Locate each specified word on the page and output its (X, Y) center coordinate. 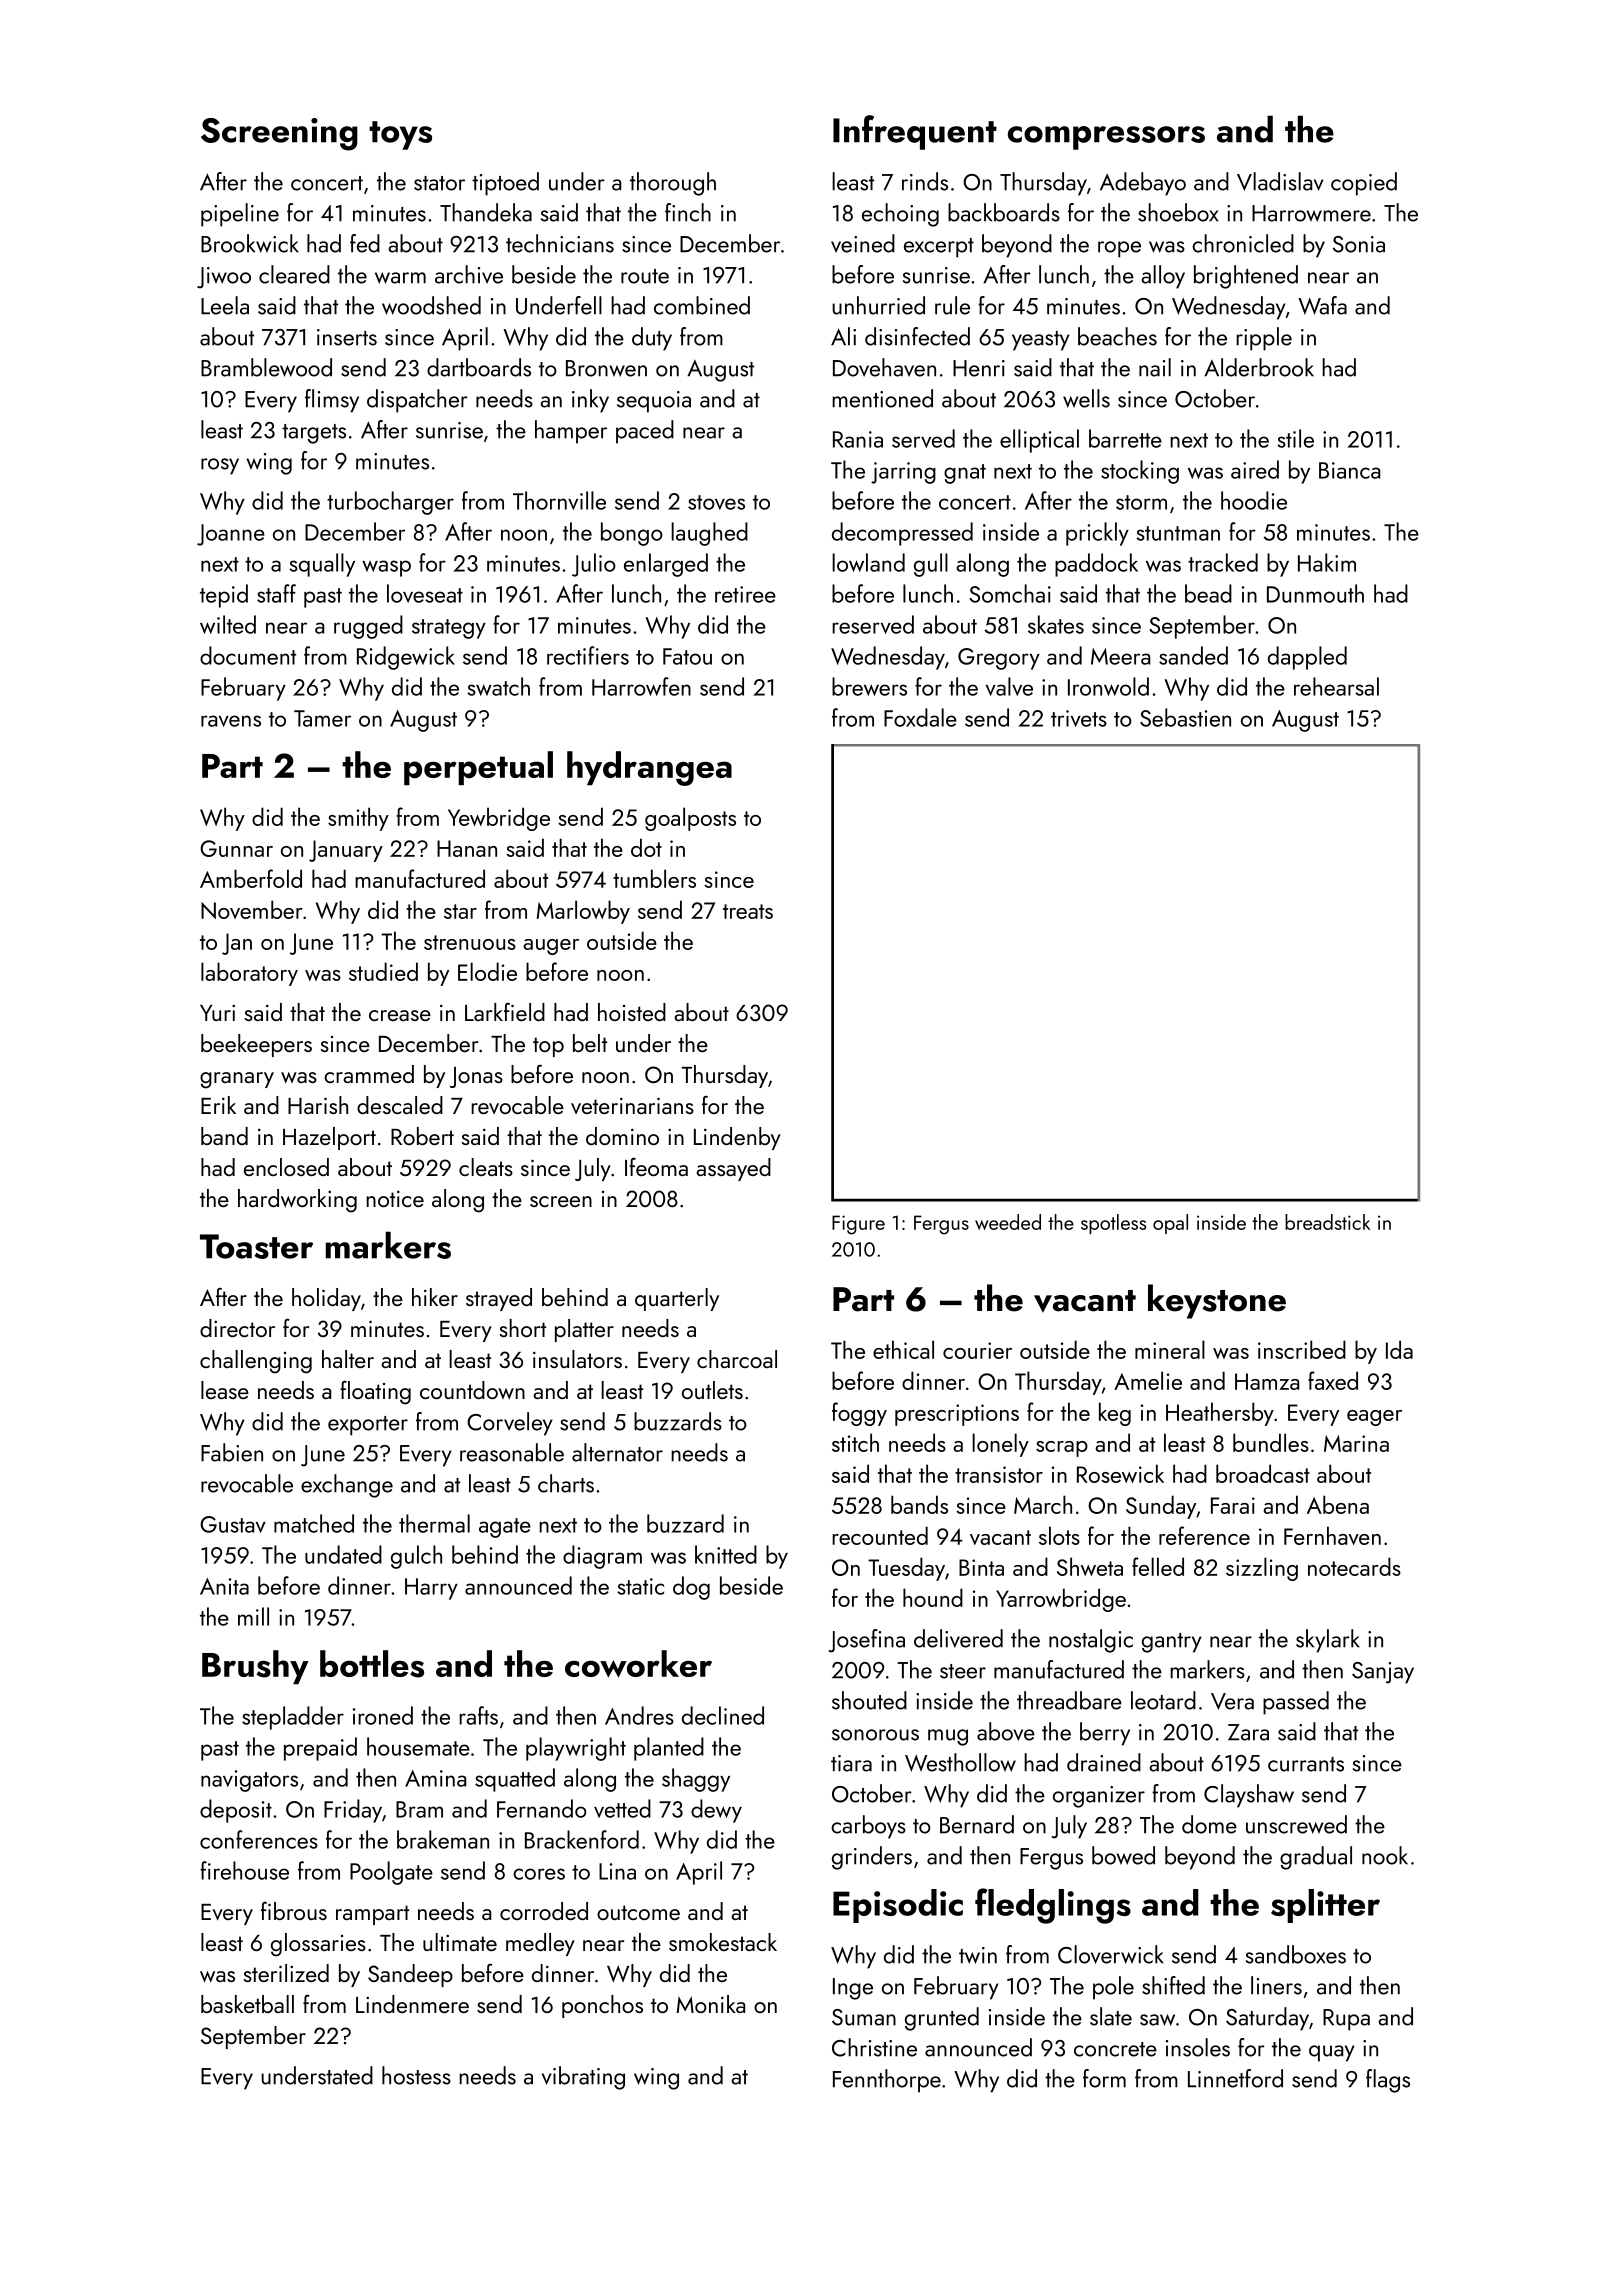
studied (383, 971)
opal (1170, 1224)
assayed (733, 1169)
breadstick (1327, 1222)
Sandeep (410, 1975)
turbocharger (390, 503)
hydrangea (649, 768)
